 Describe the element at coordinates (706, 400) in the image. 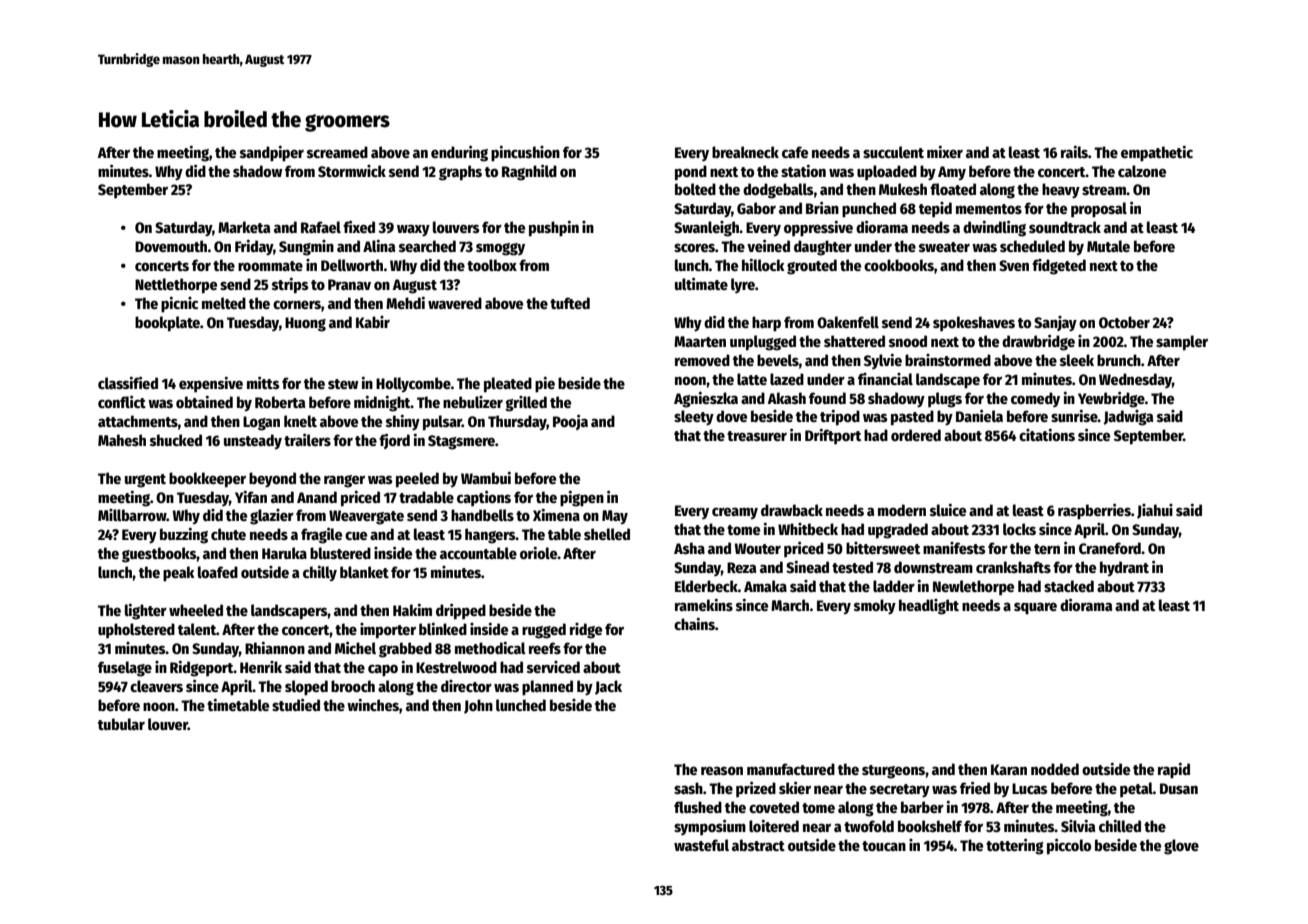

I see `Agnieszka` at that location.
